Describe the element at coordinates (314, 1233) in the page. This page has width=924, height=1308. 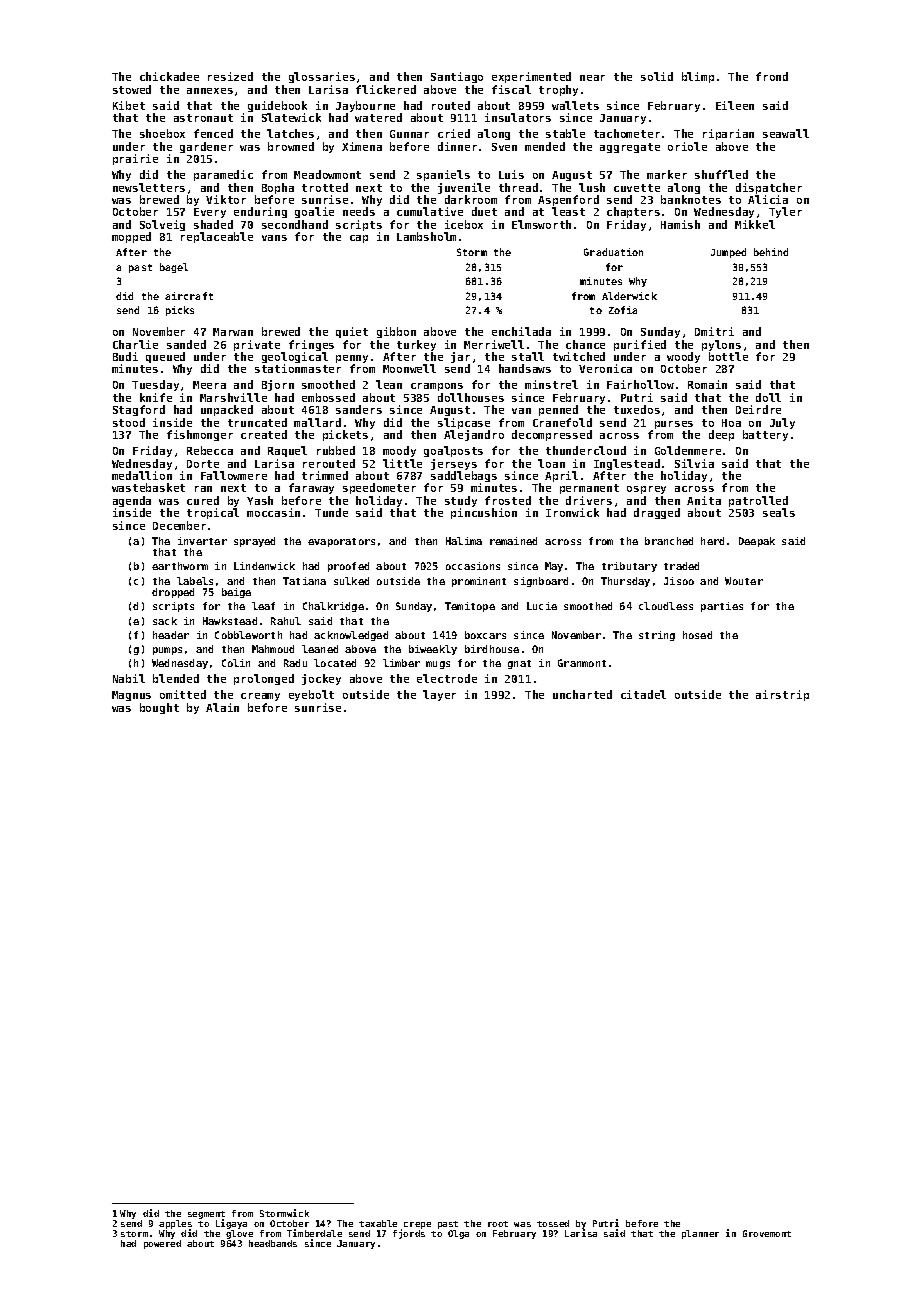
I see `Timberdale` at that location.
